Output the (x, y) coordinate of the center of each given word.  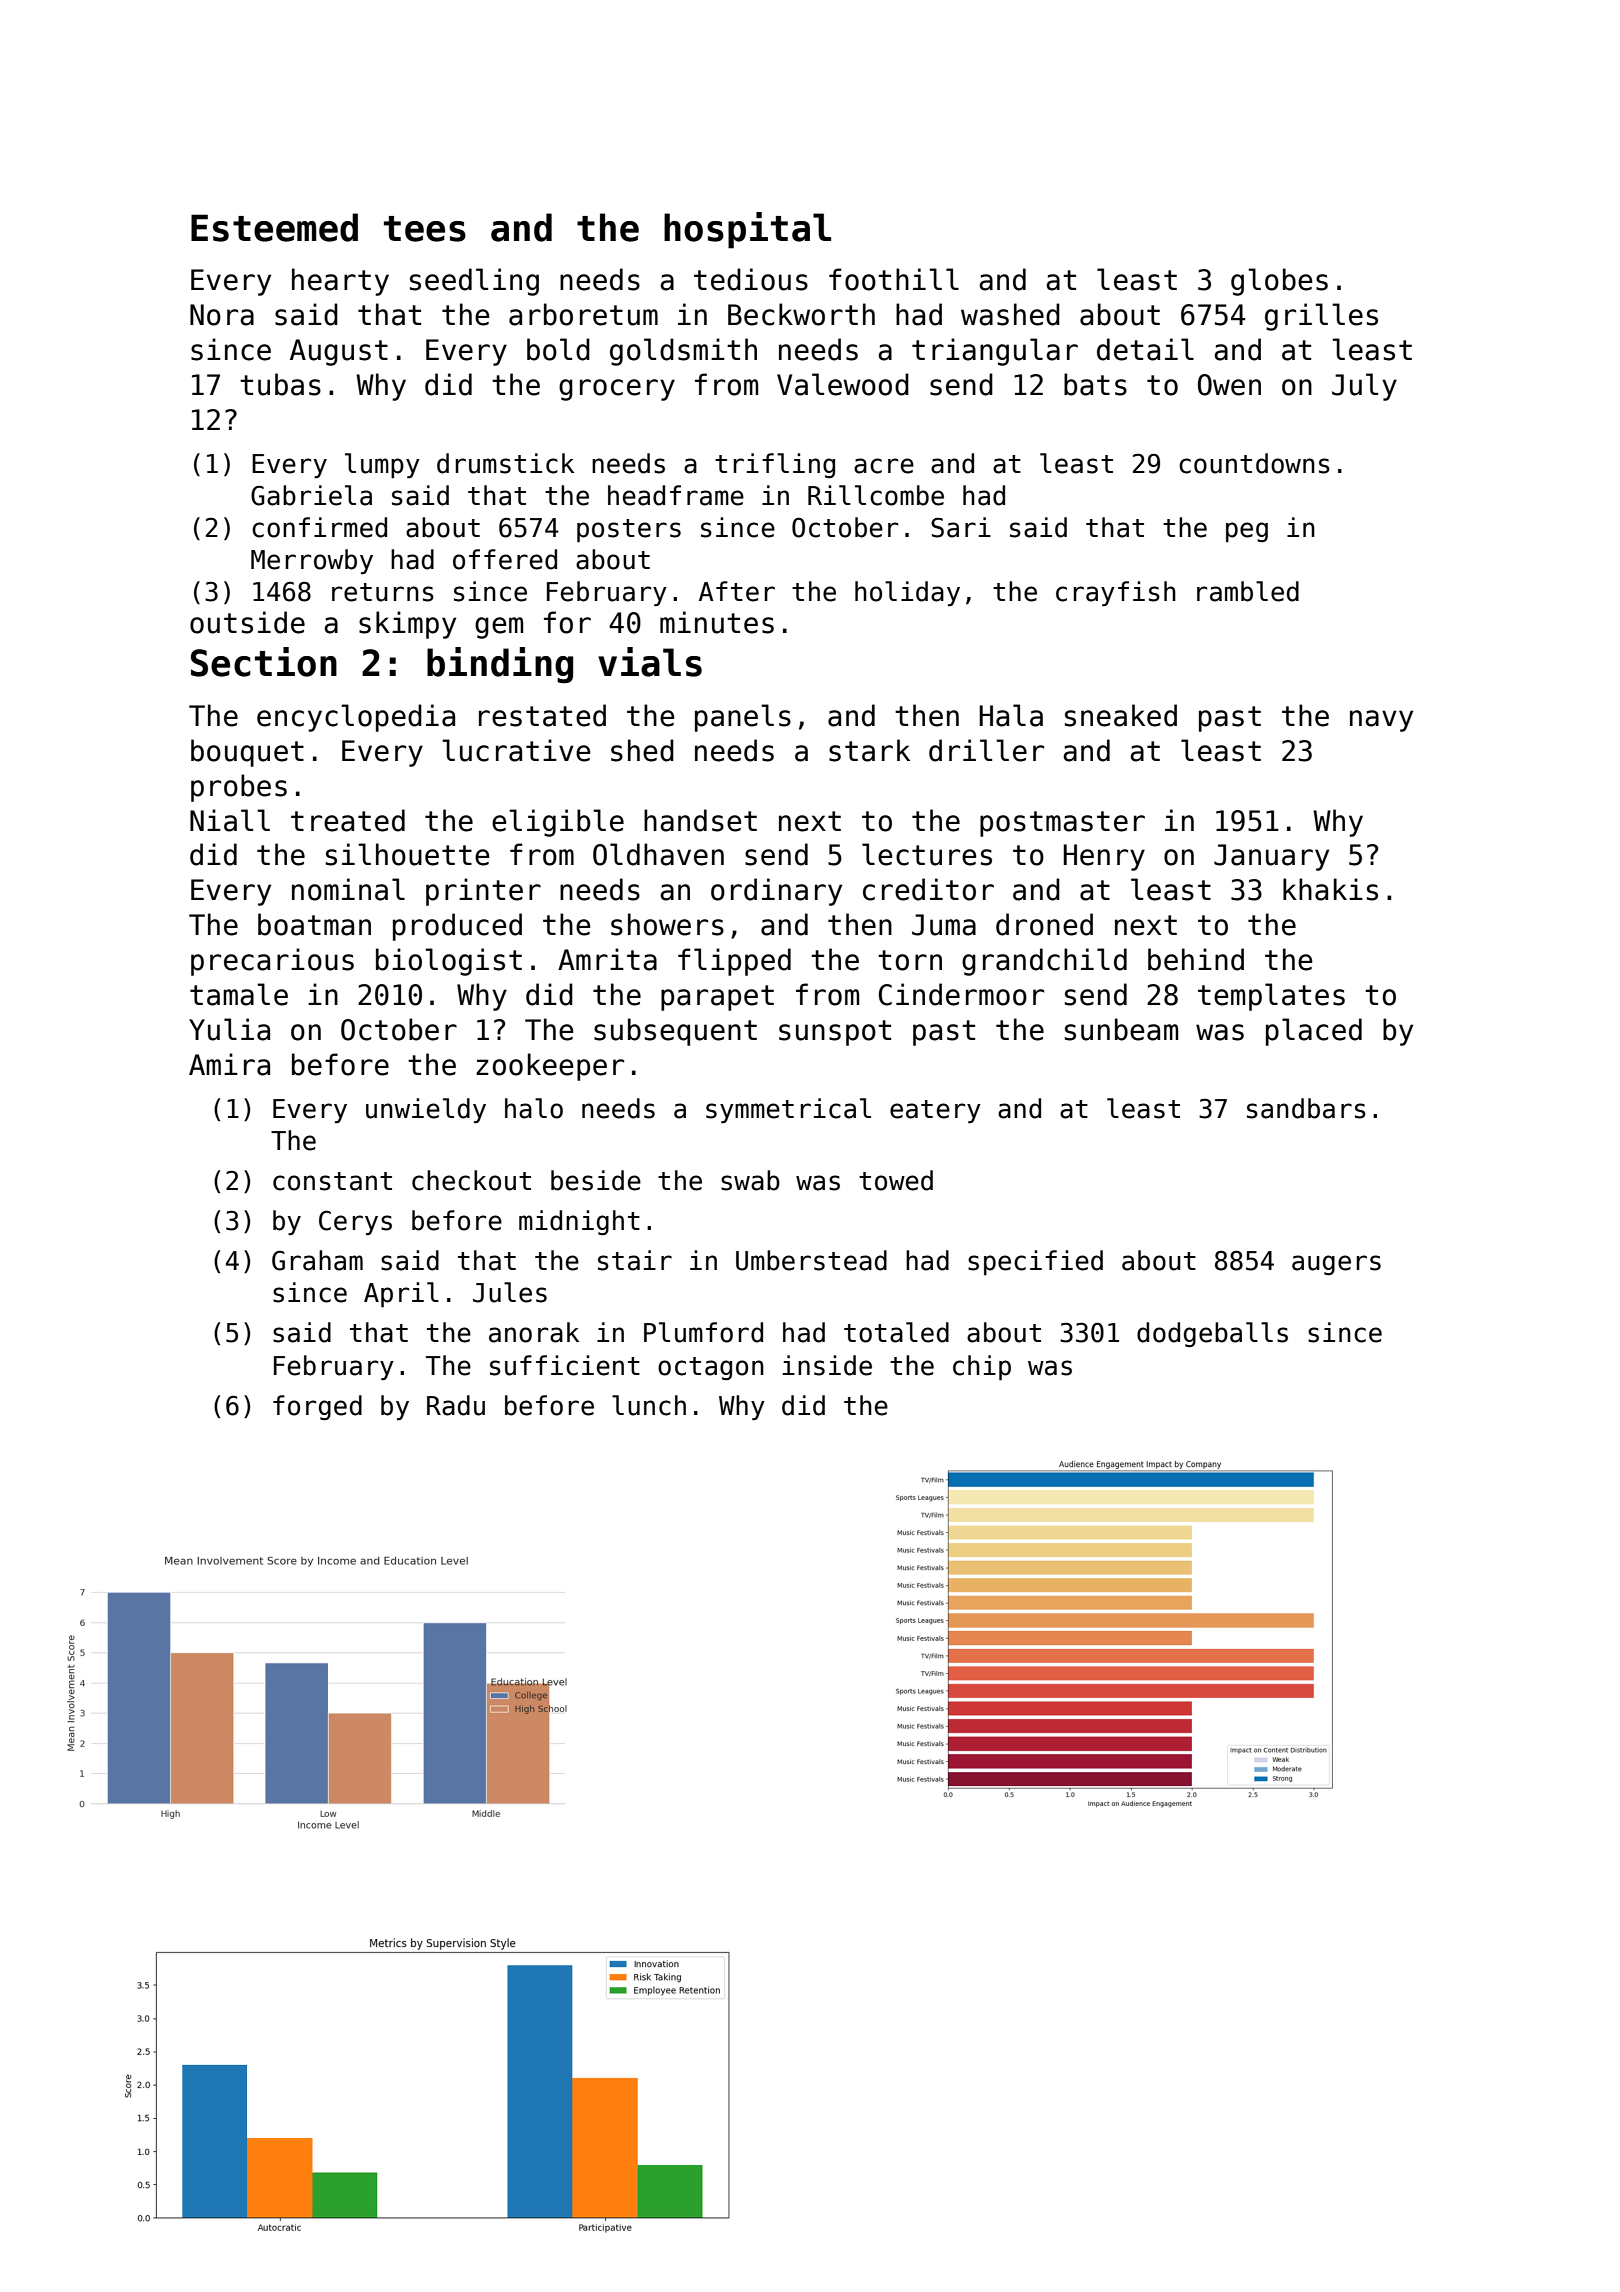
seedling (474, 282)
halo (534, 1108)
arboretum (583, 314)
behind (1196, 959)
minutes (717, 622)
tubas (280, 384)
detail (1145, 349)
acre (884, 466)
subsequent (675, 1032)
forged (317, 1407)
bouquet (247, 753)
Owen (1229, 385)
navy (1381, 721)
